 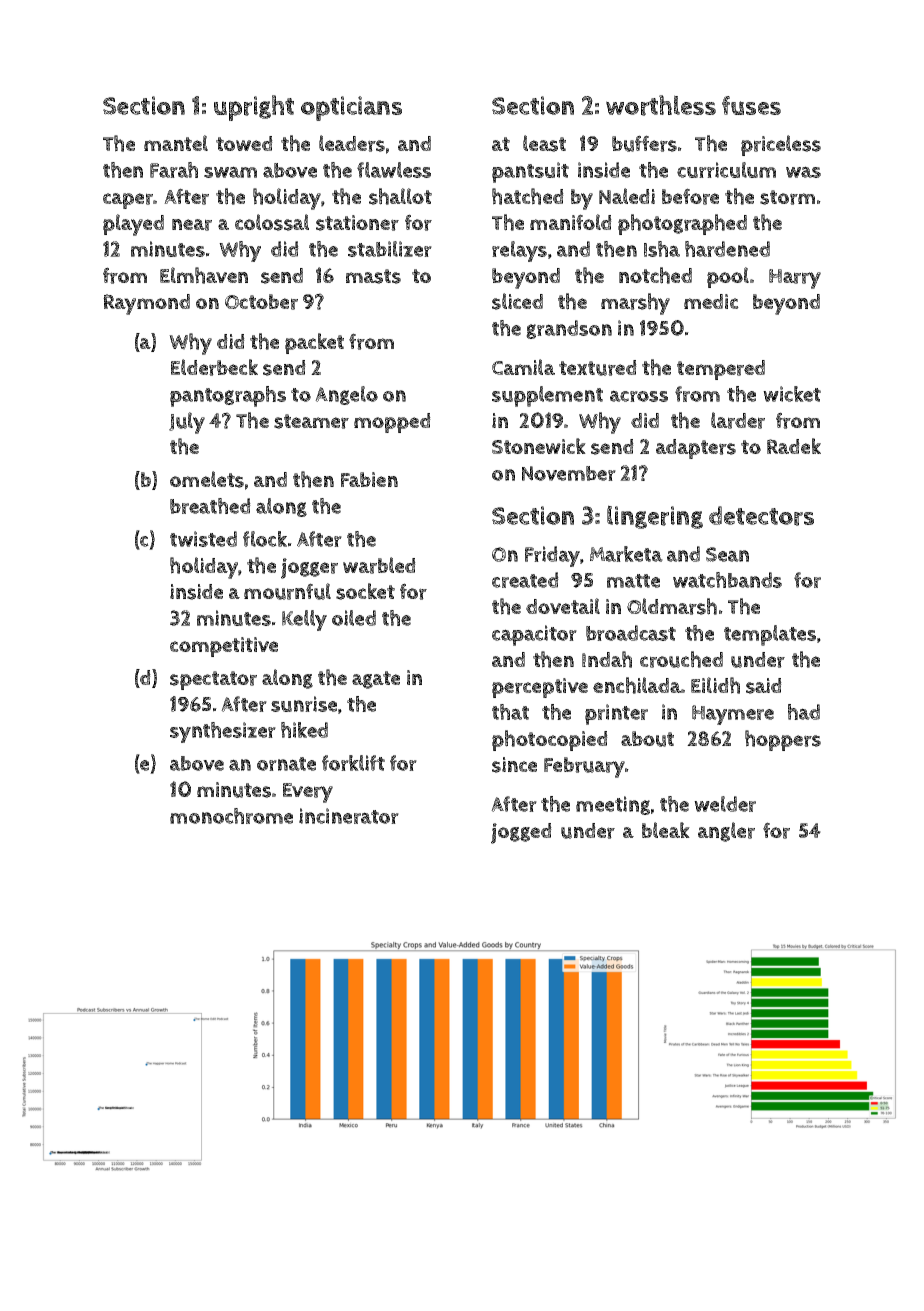 What do you see at coordinates (751, 105) in the screenshot?
I see `fuses` at bounding box center [751, 105].
